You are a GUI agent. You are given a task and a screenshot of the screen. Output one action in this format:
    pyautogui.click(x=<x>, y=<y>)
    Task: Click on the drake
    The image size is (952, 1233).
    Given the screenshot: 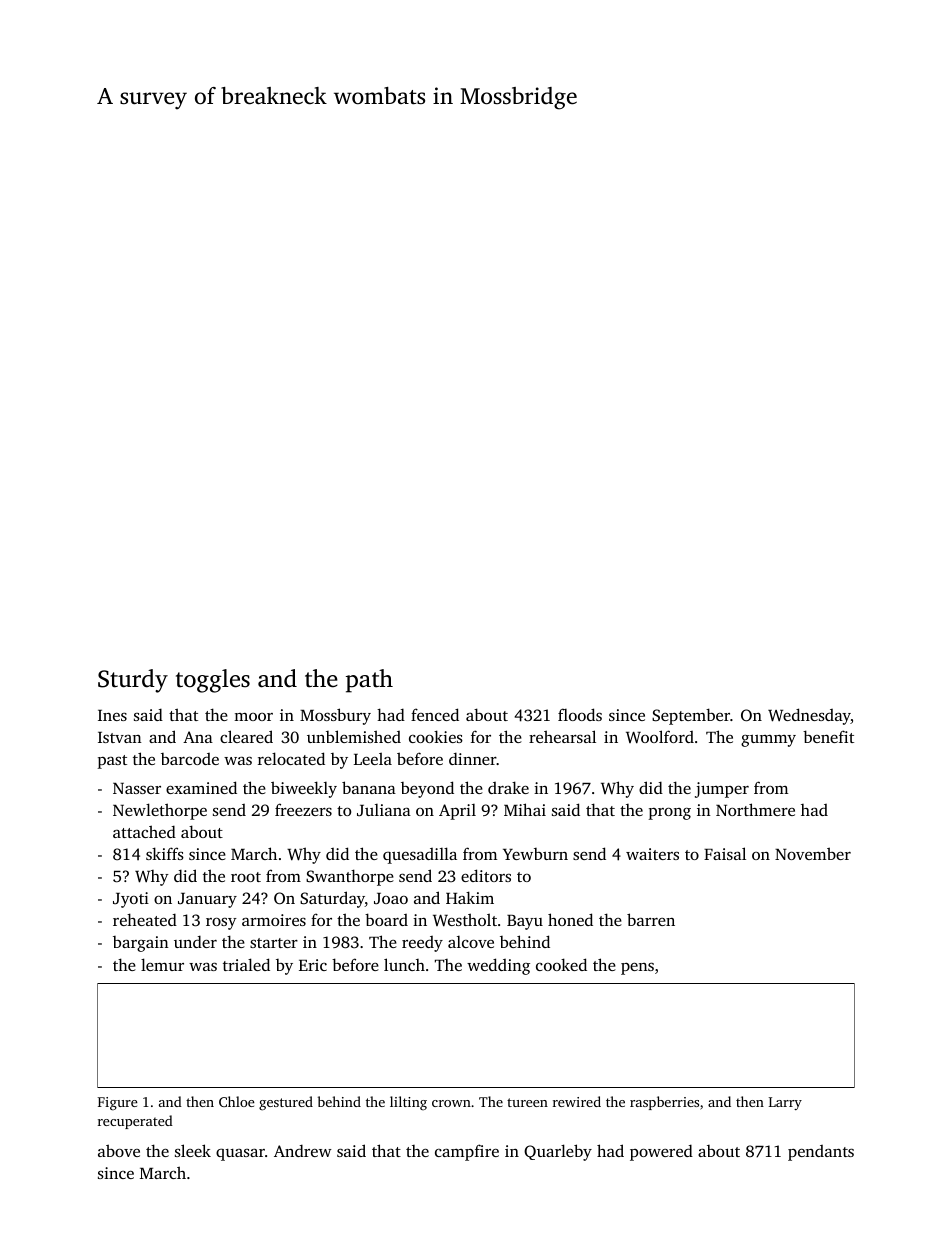 What is the action you would take?
    pyautogui.click(x=508, y=787)
